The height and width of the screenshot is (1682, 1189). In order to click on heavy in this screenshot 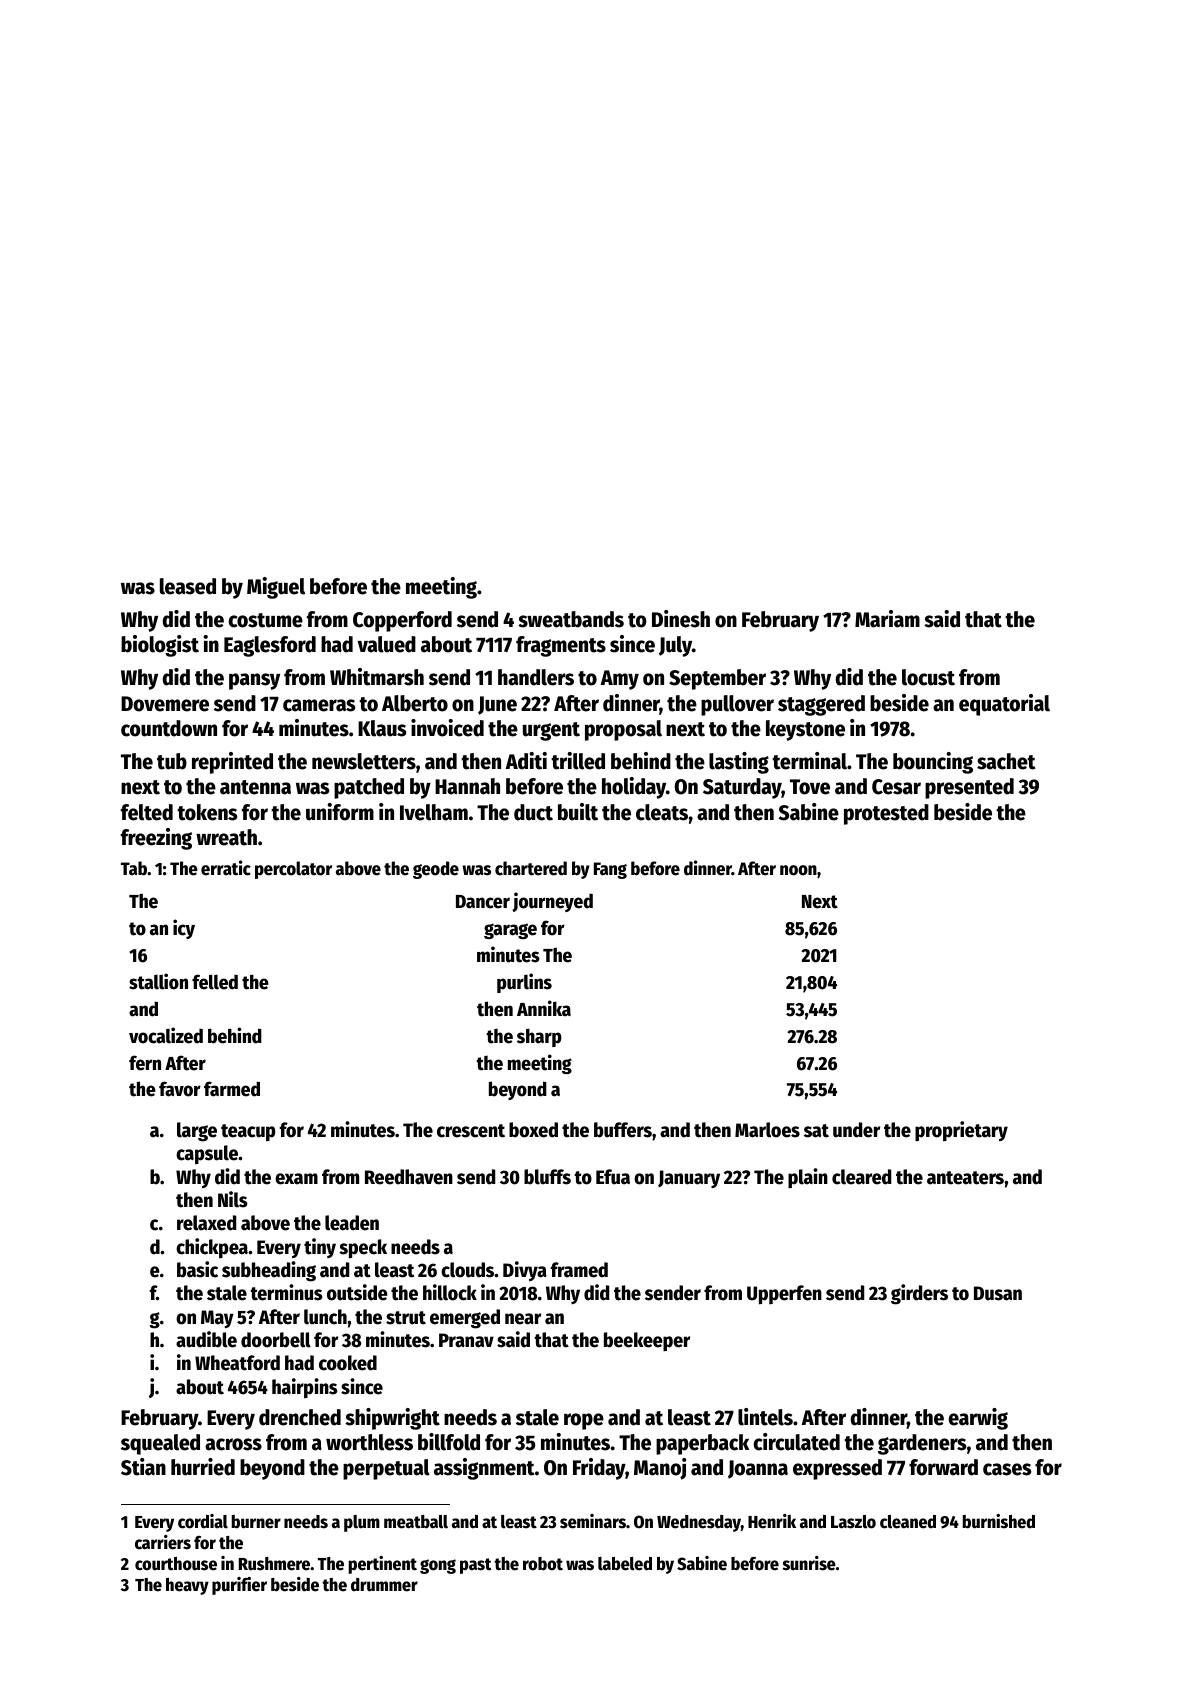, I will do `click(187, 1586)`.
